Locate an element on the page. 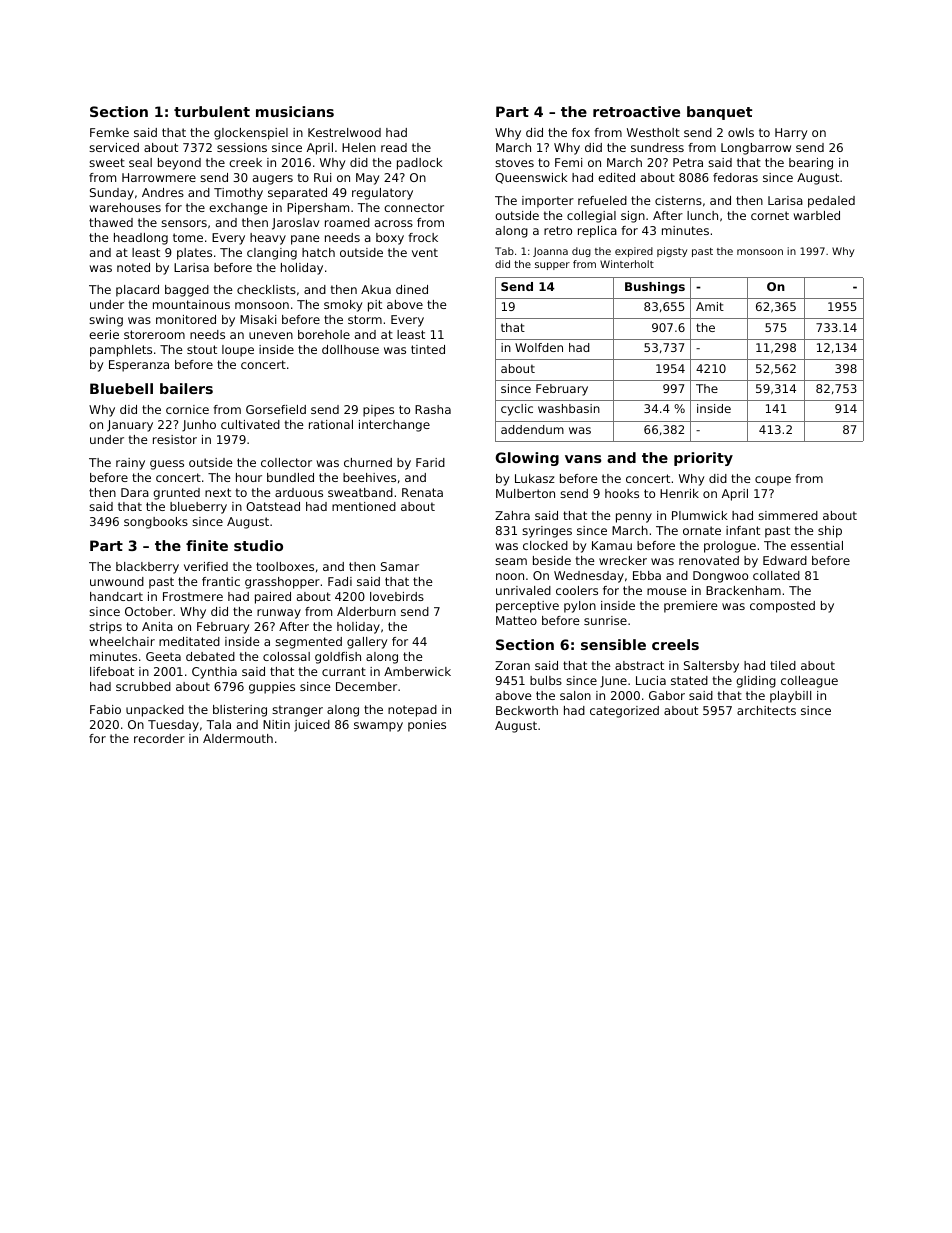  beyond is located at coordinates (179, 164).
